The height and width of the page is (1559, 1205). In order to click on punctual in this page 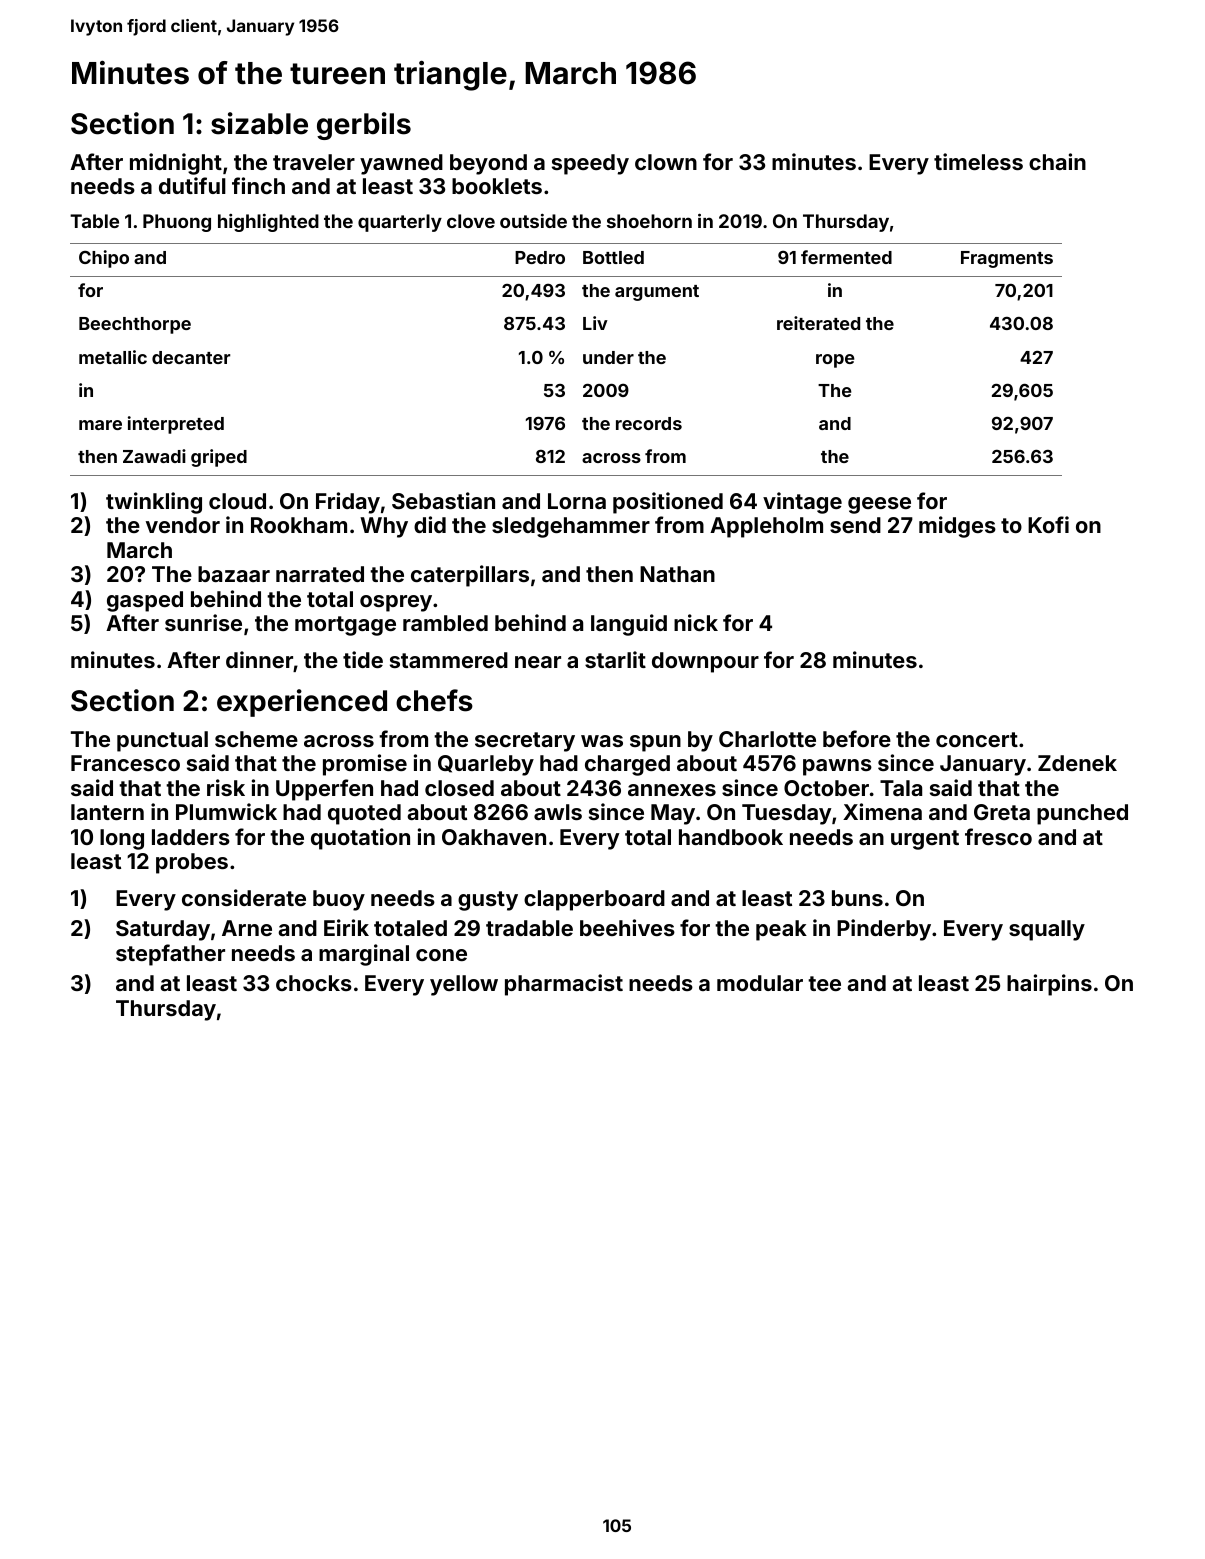, I will do `click(162, 741)`.
